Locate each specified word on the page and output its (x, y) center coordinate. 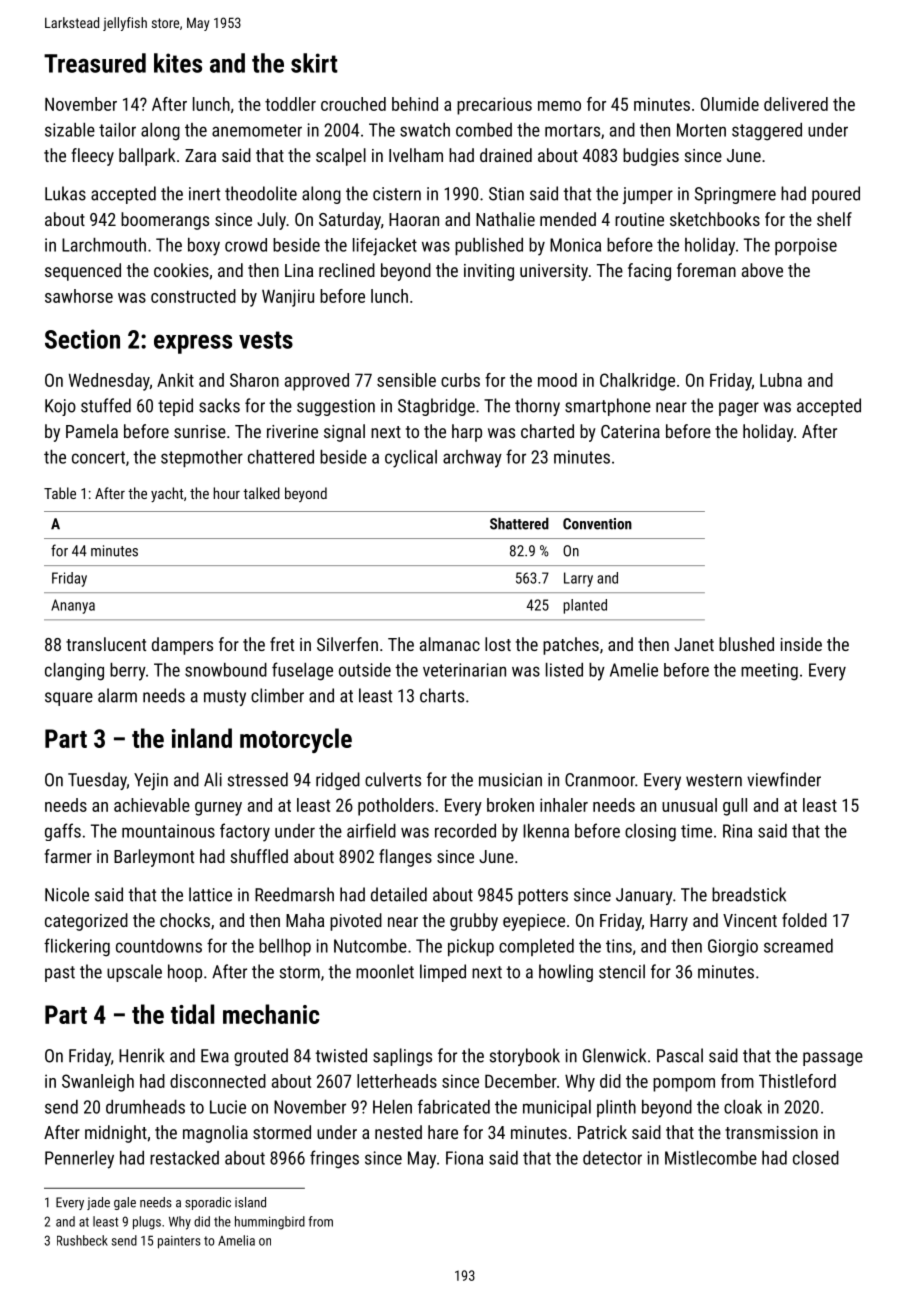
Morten (701, 130)
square (69, 699)
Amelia (236, 1240)
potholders (396, 807)
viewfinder (784, 779)
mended (568, 219)
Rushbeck (82, 1240)
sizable (70, 130)
